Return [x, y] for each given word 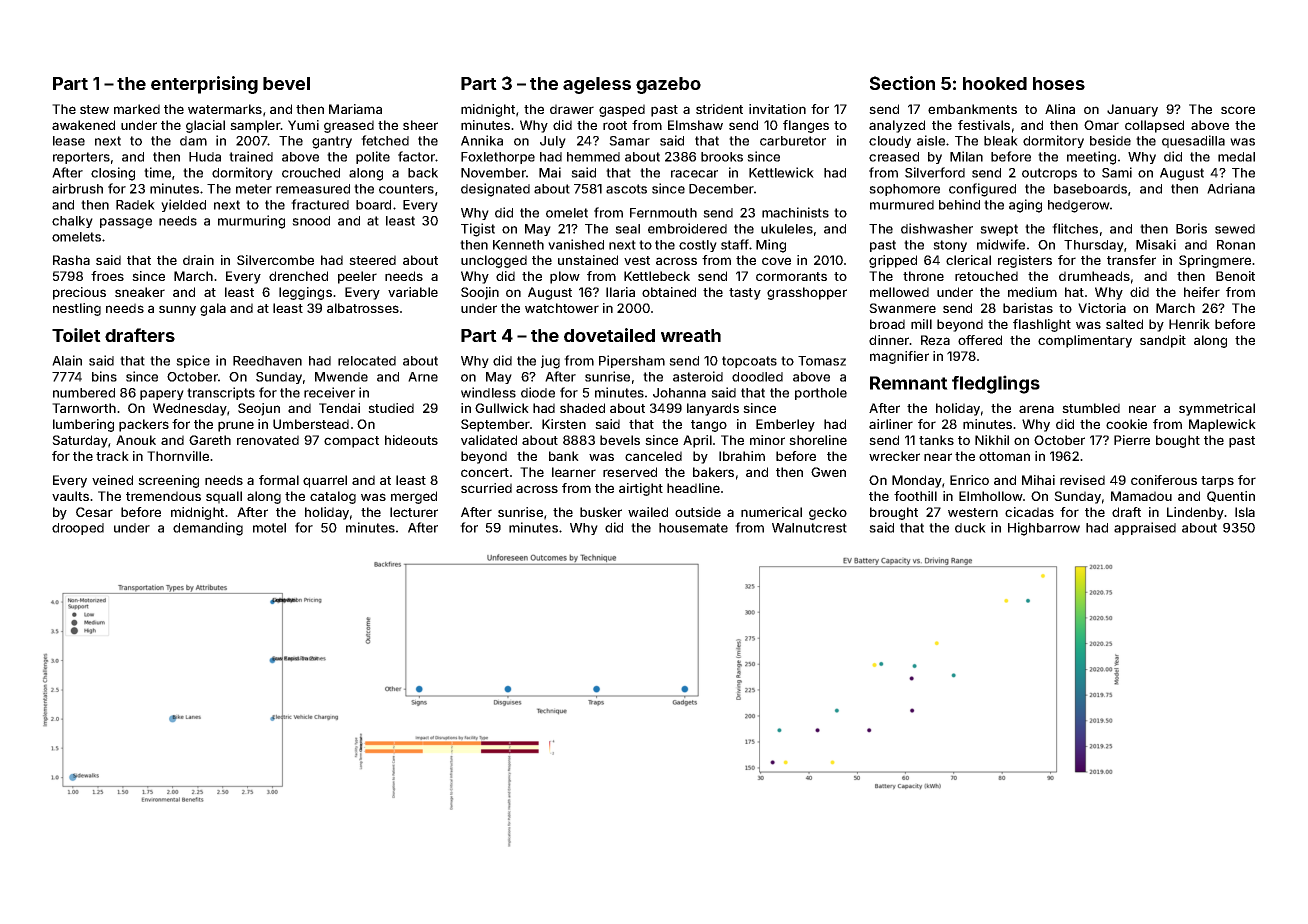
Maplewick [1222, 425]
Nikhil [992, 440]
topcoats [749, 362]
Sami [1117, 172]
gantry [332, 142]
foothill [915, 496]
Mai [550, 172]
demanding [208, 529]
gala [213, 309]
